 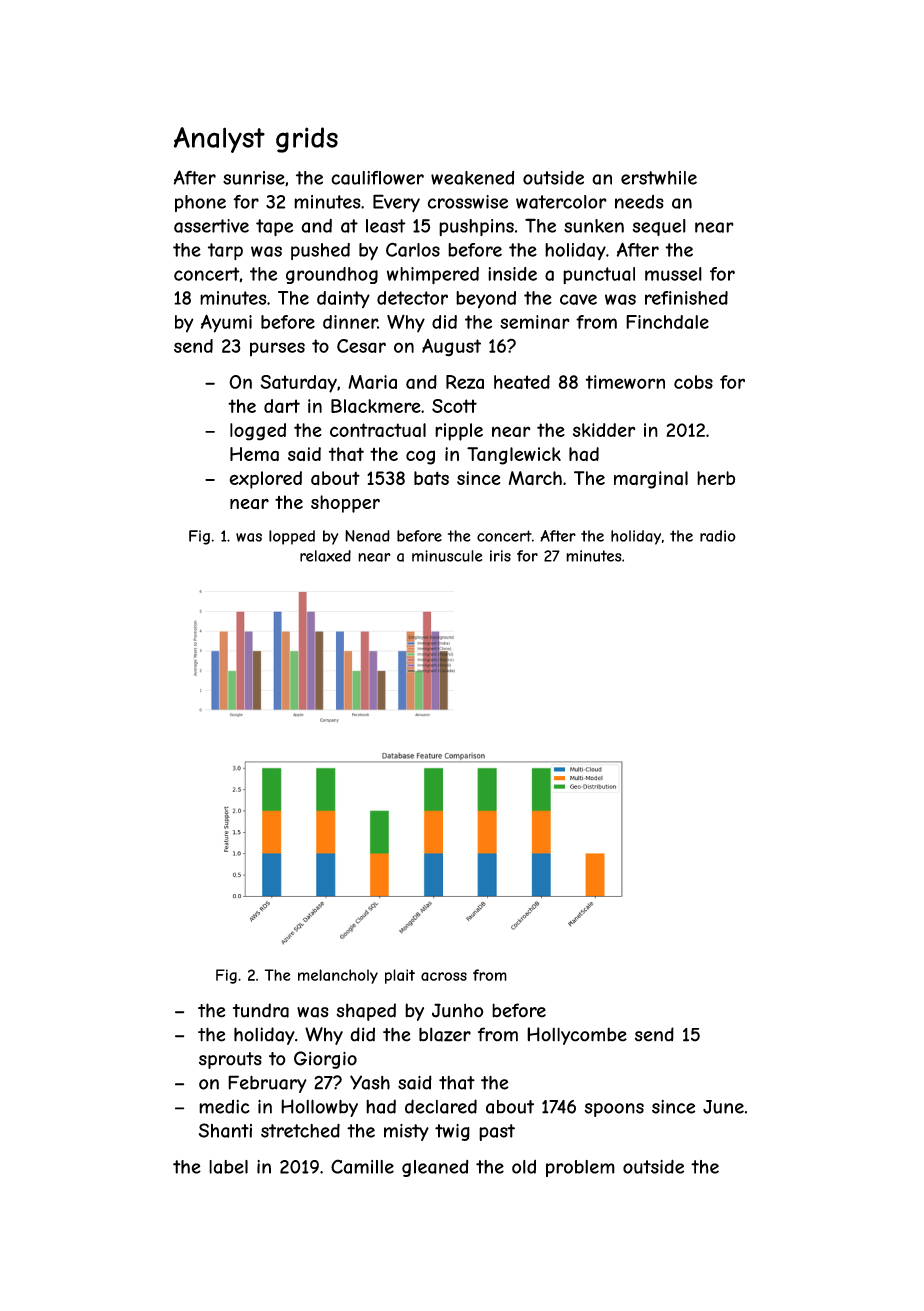 I want to click on skidder, so click(x=604, y=430).
